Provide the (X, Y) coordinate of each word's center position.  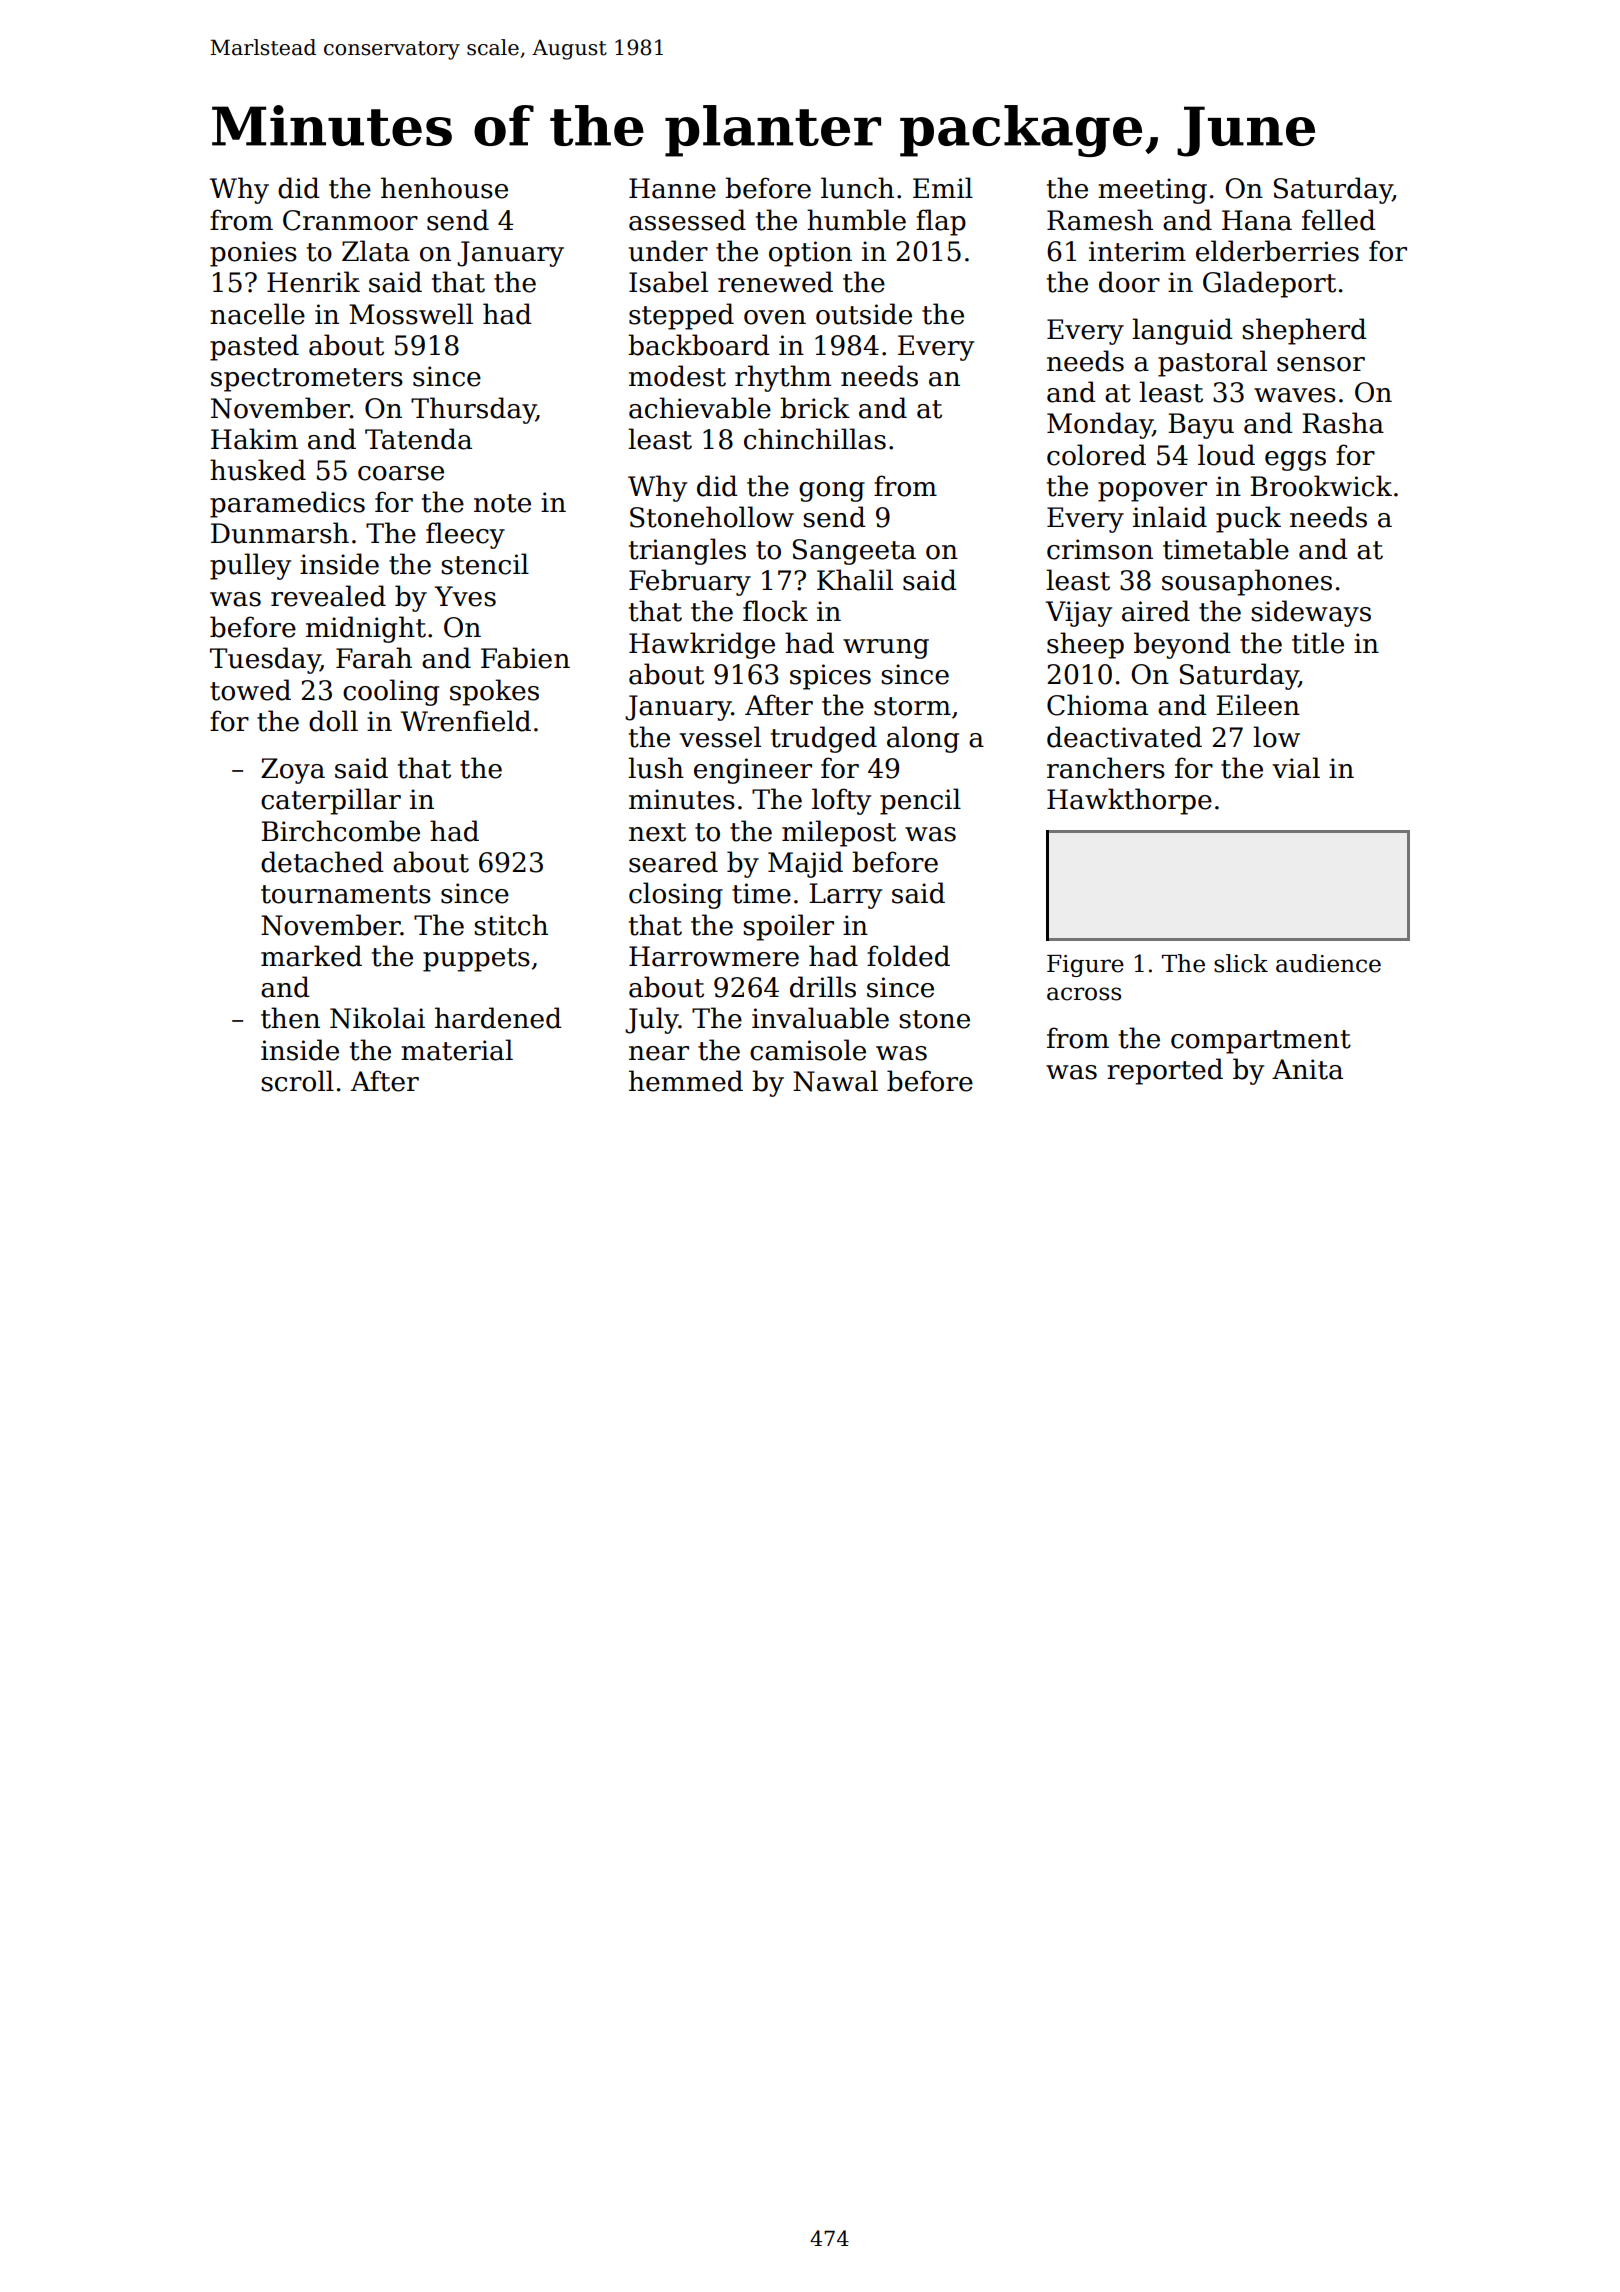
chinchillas (815, 439)
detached (322, 862)
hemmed (686, 1081)
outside (864, 314)
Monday (1100, 425)
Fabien (525, 658)
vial (1296, 768)
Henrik (313, 282)
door (1129, 282)
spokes (494, 692)
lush (656, 768)
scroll (297, 1081)
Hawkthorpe (1129, 801)
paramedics (287, 504)
